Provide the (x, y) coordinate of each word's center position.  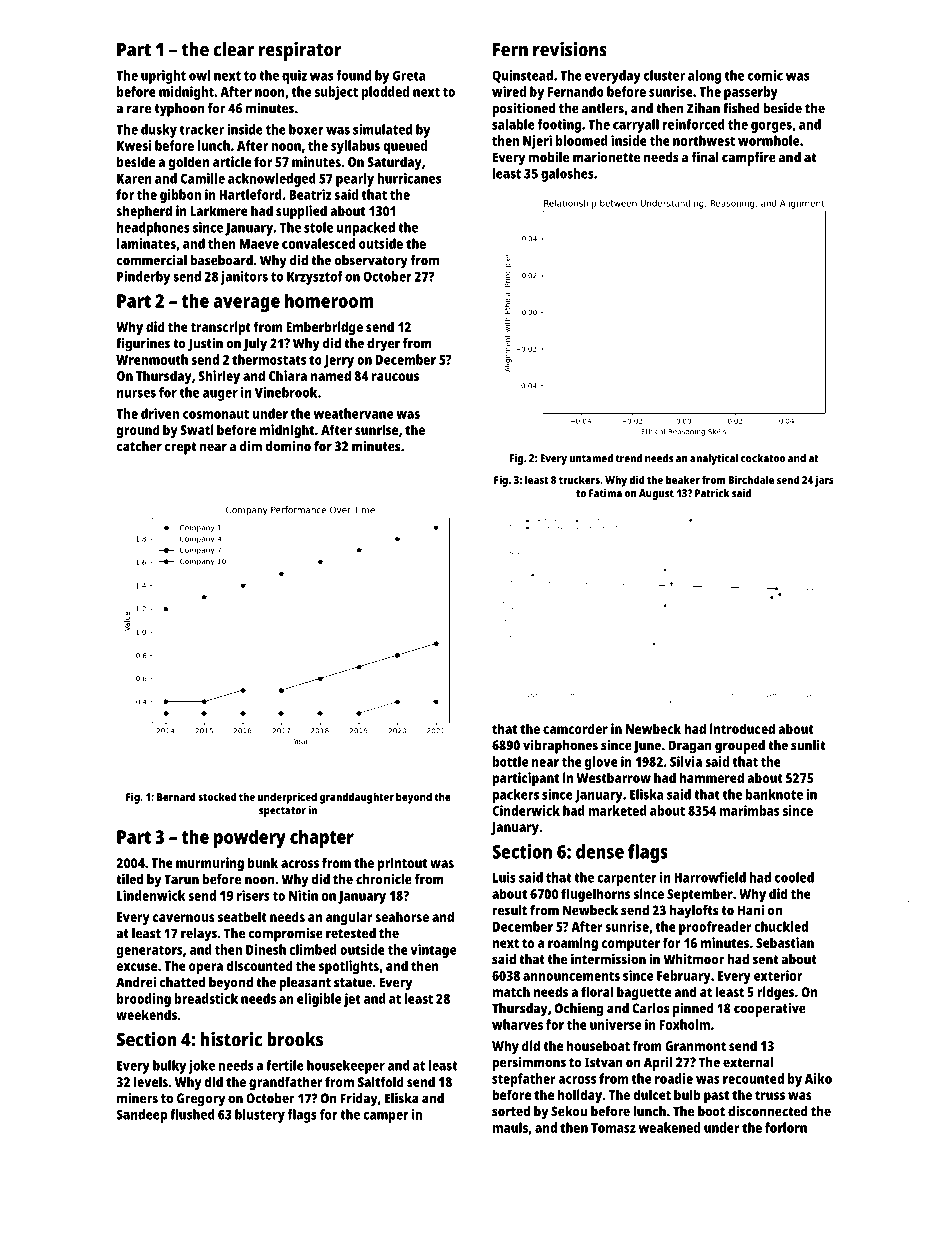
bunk (263, 862)
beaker (683, 479)
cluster (664, 75)
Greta (409, 75)
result (510, 910)
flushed (192, 1114)
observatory (371, 262)
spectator (282, 812)
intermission (608, 959)
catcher (139, 446)
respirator (300, 51)
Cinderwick (526, 810)
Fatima (605, 493)
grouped (740, 747)
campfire (749, 158)
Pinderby (143, 278)
